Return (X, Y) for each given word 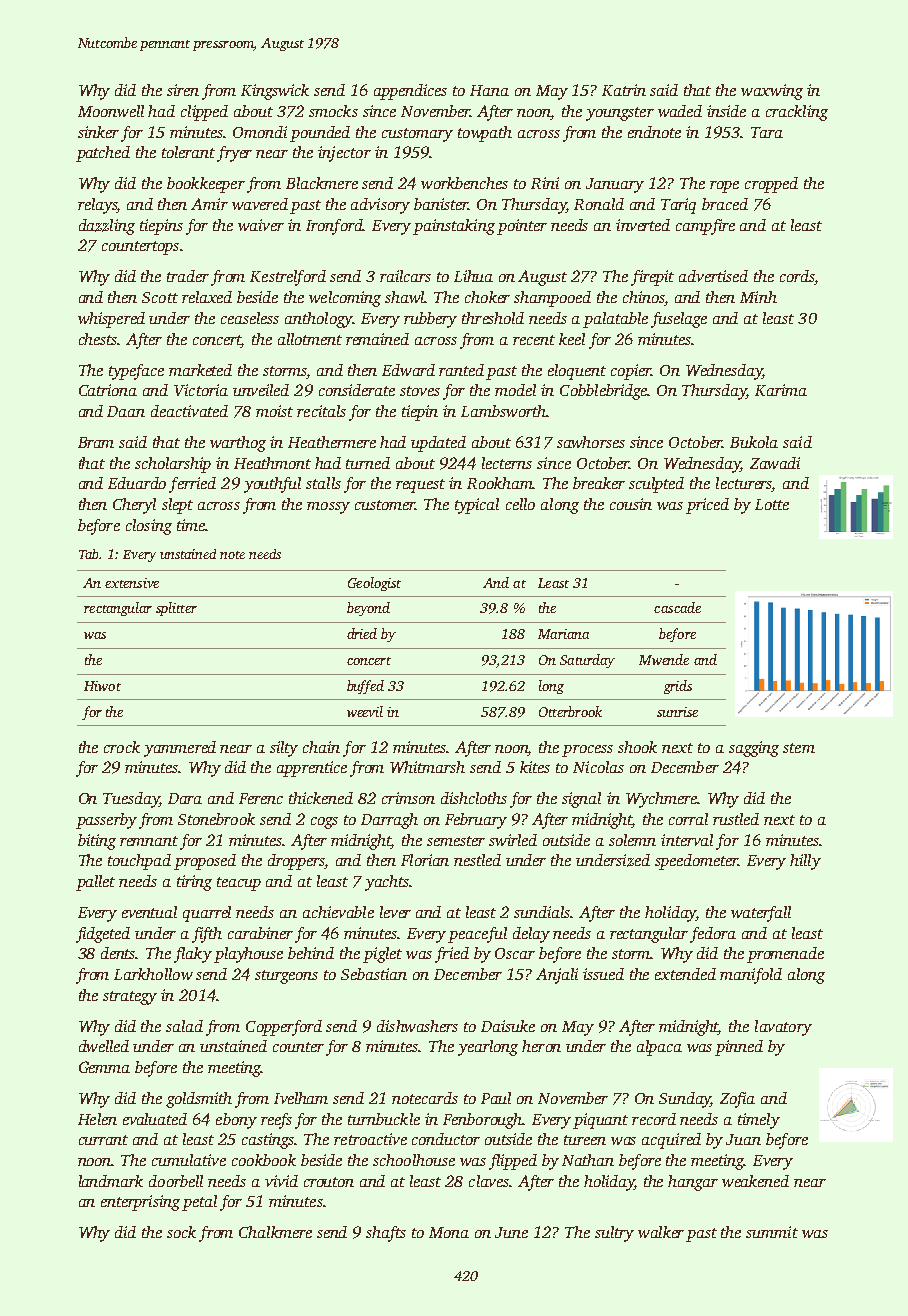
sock (181, 1232)
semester (456, 841)
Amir (209, 204)
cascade (677, 607)
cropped (771, 185)
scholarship (173, 465)
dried (362, 633)
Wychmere (661, 800)
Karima (781, 390)
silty (284, 749)
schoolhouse (414, 1160)
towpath (485, 134)
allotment (310, 339)
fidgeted (103, 935)
